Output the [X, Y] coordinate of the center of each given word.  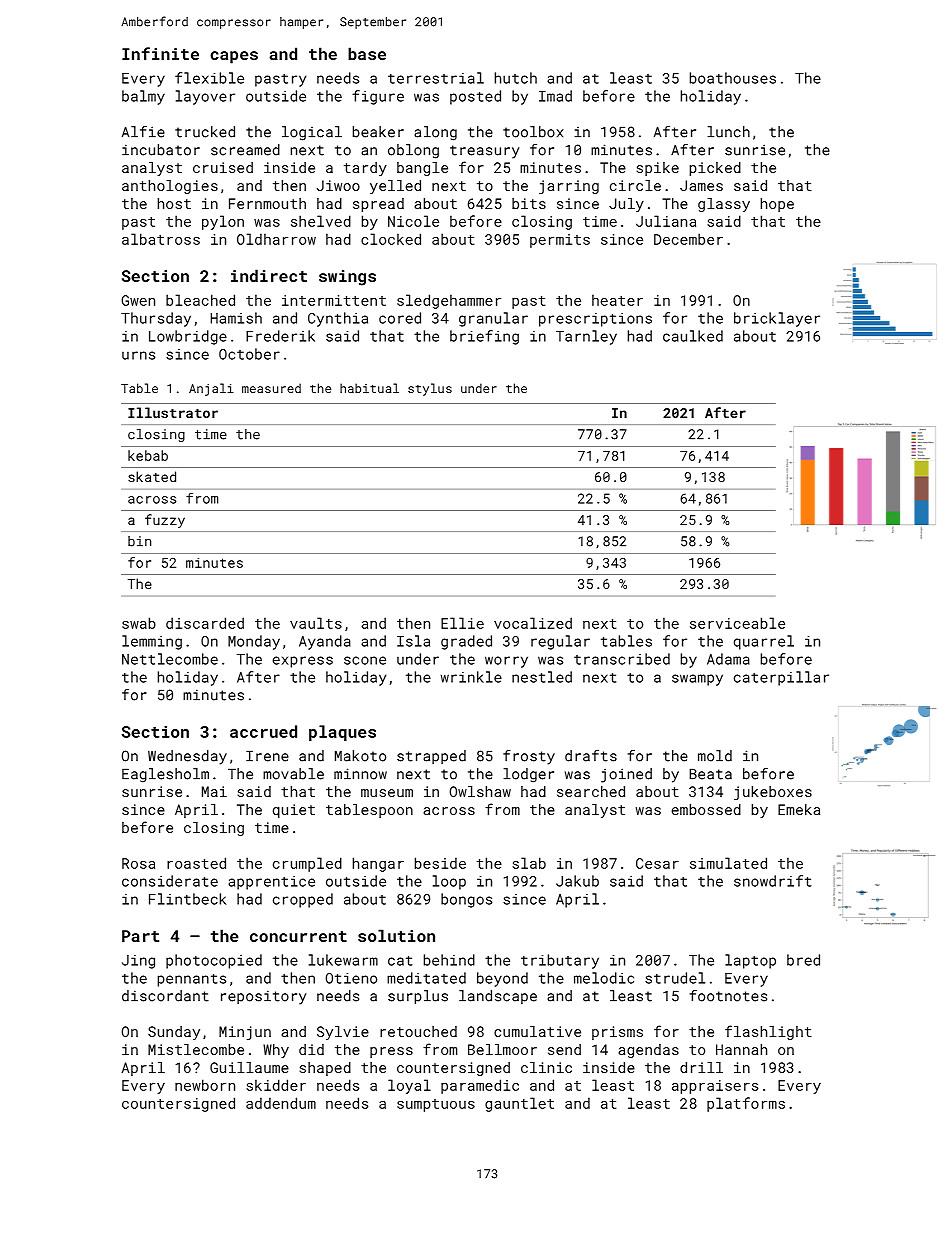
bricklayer [777, 319]
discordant [165, 996]
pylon [223, 222]
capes [234, 57]
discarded [205, 623]
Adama [728, 659]
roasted [196, 863]
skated [152, 476]
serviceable [737, 623]
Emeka [799, 809]
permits [560, 241]
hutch [516, 78]
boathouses [733, 78]
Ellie [462, 623]
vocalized [533, 623]
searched [591, 791]
